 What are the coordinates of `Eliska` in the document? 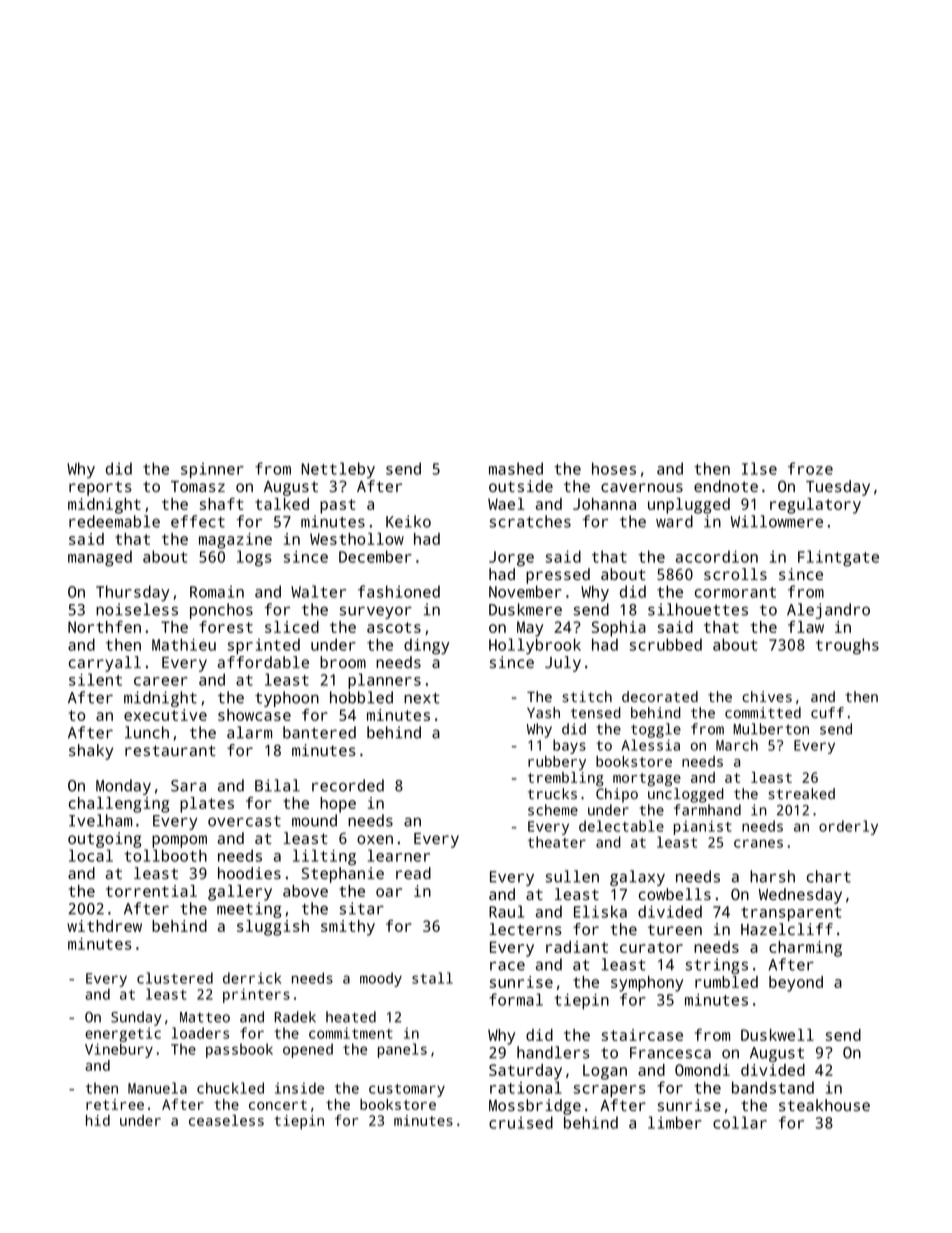 It's located at (600, 911).
